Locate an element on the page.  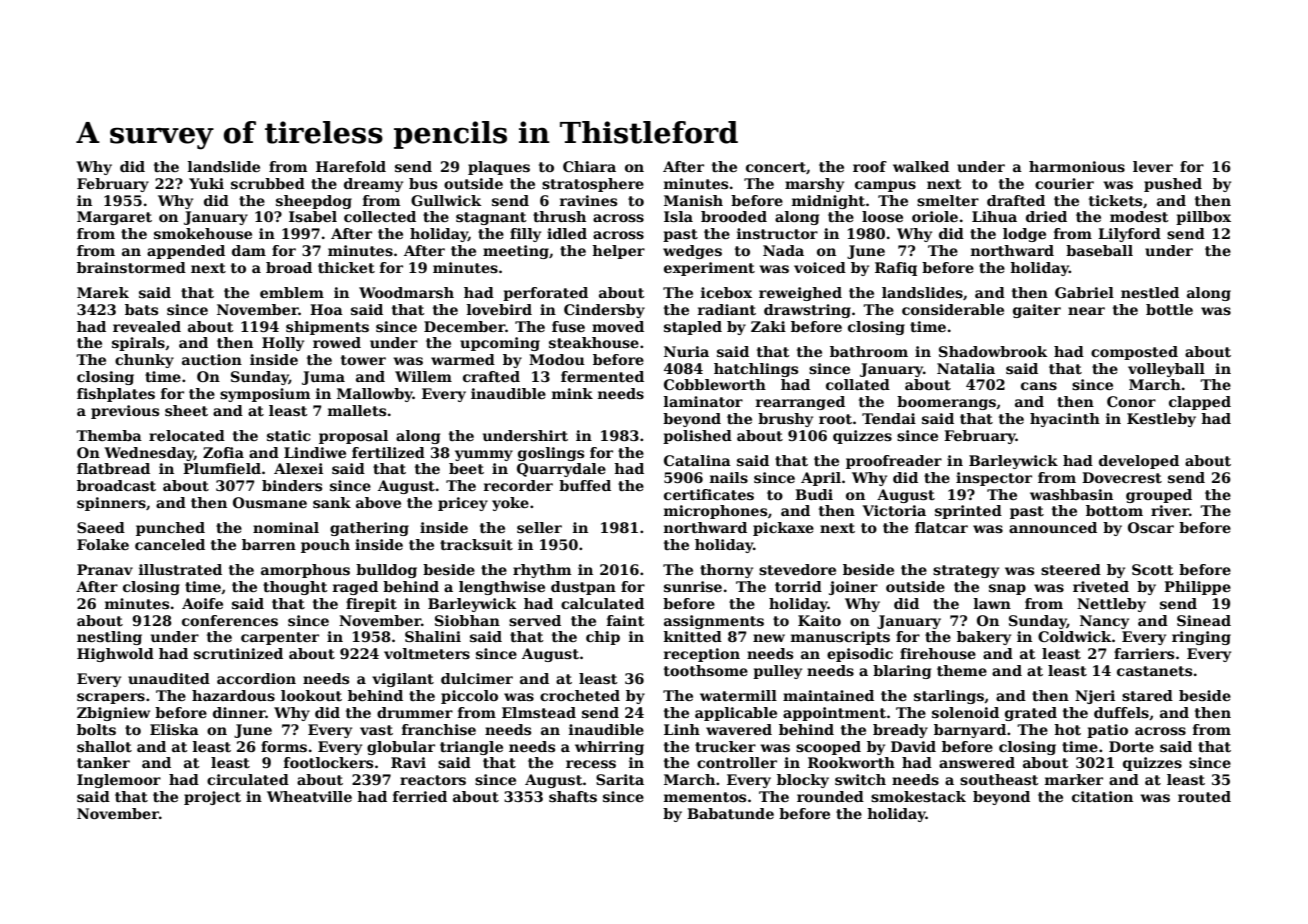
Nuria is located at coordinates (686, 351).
